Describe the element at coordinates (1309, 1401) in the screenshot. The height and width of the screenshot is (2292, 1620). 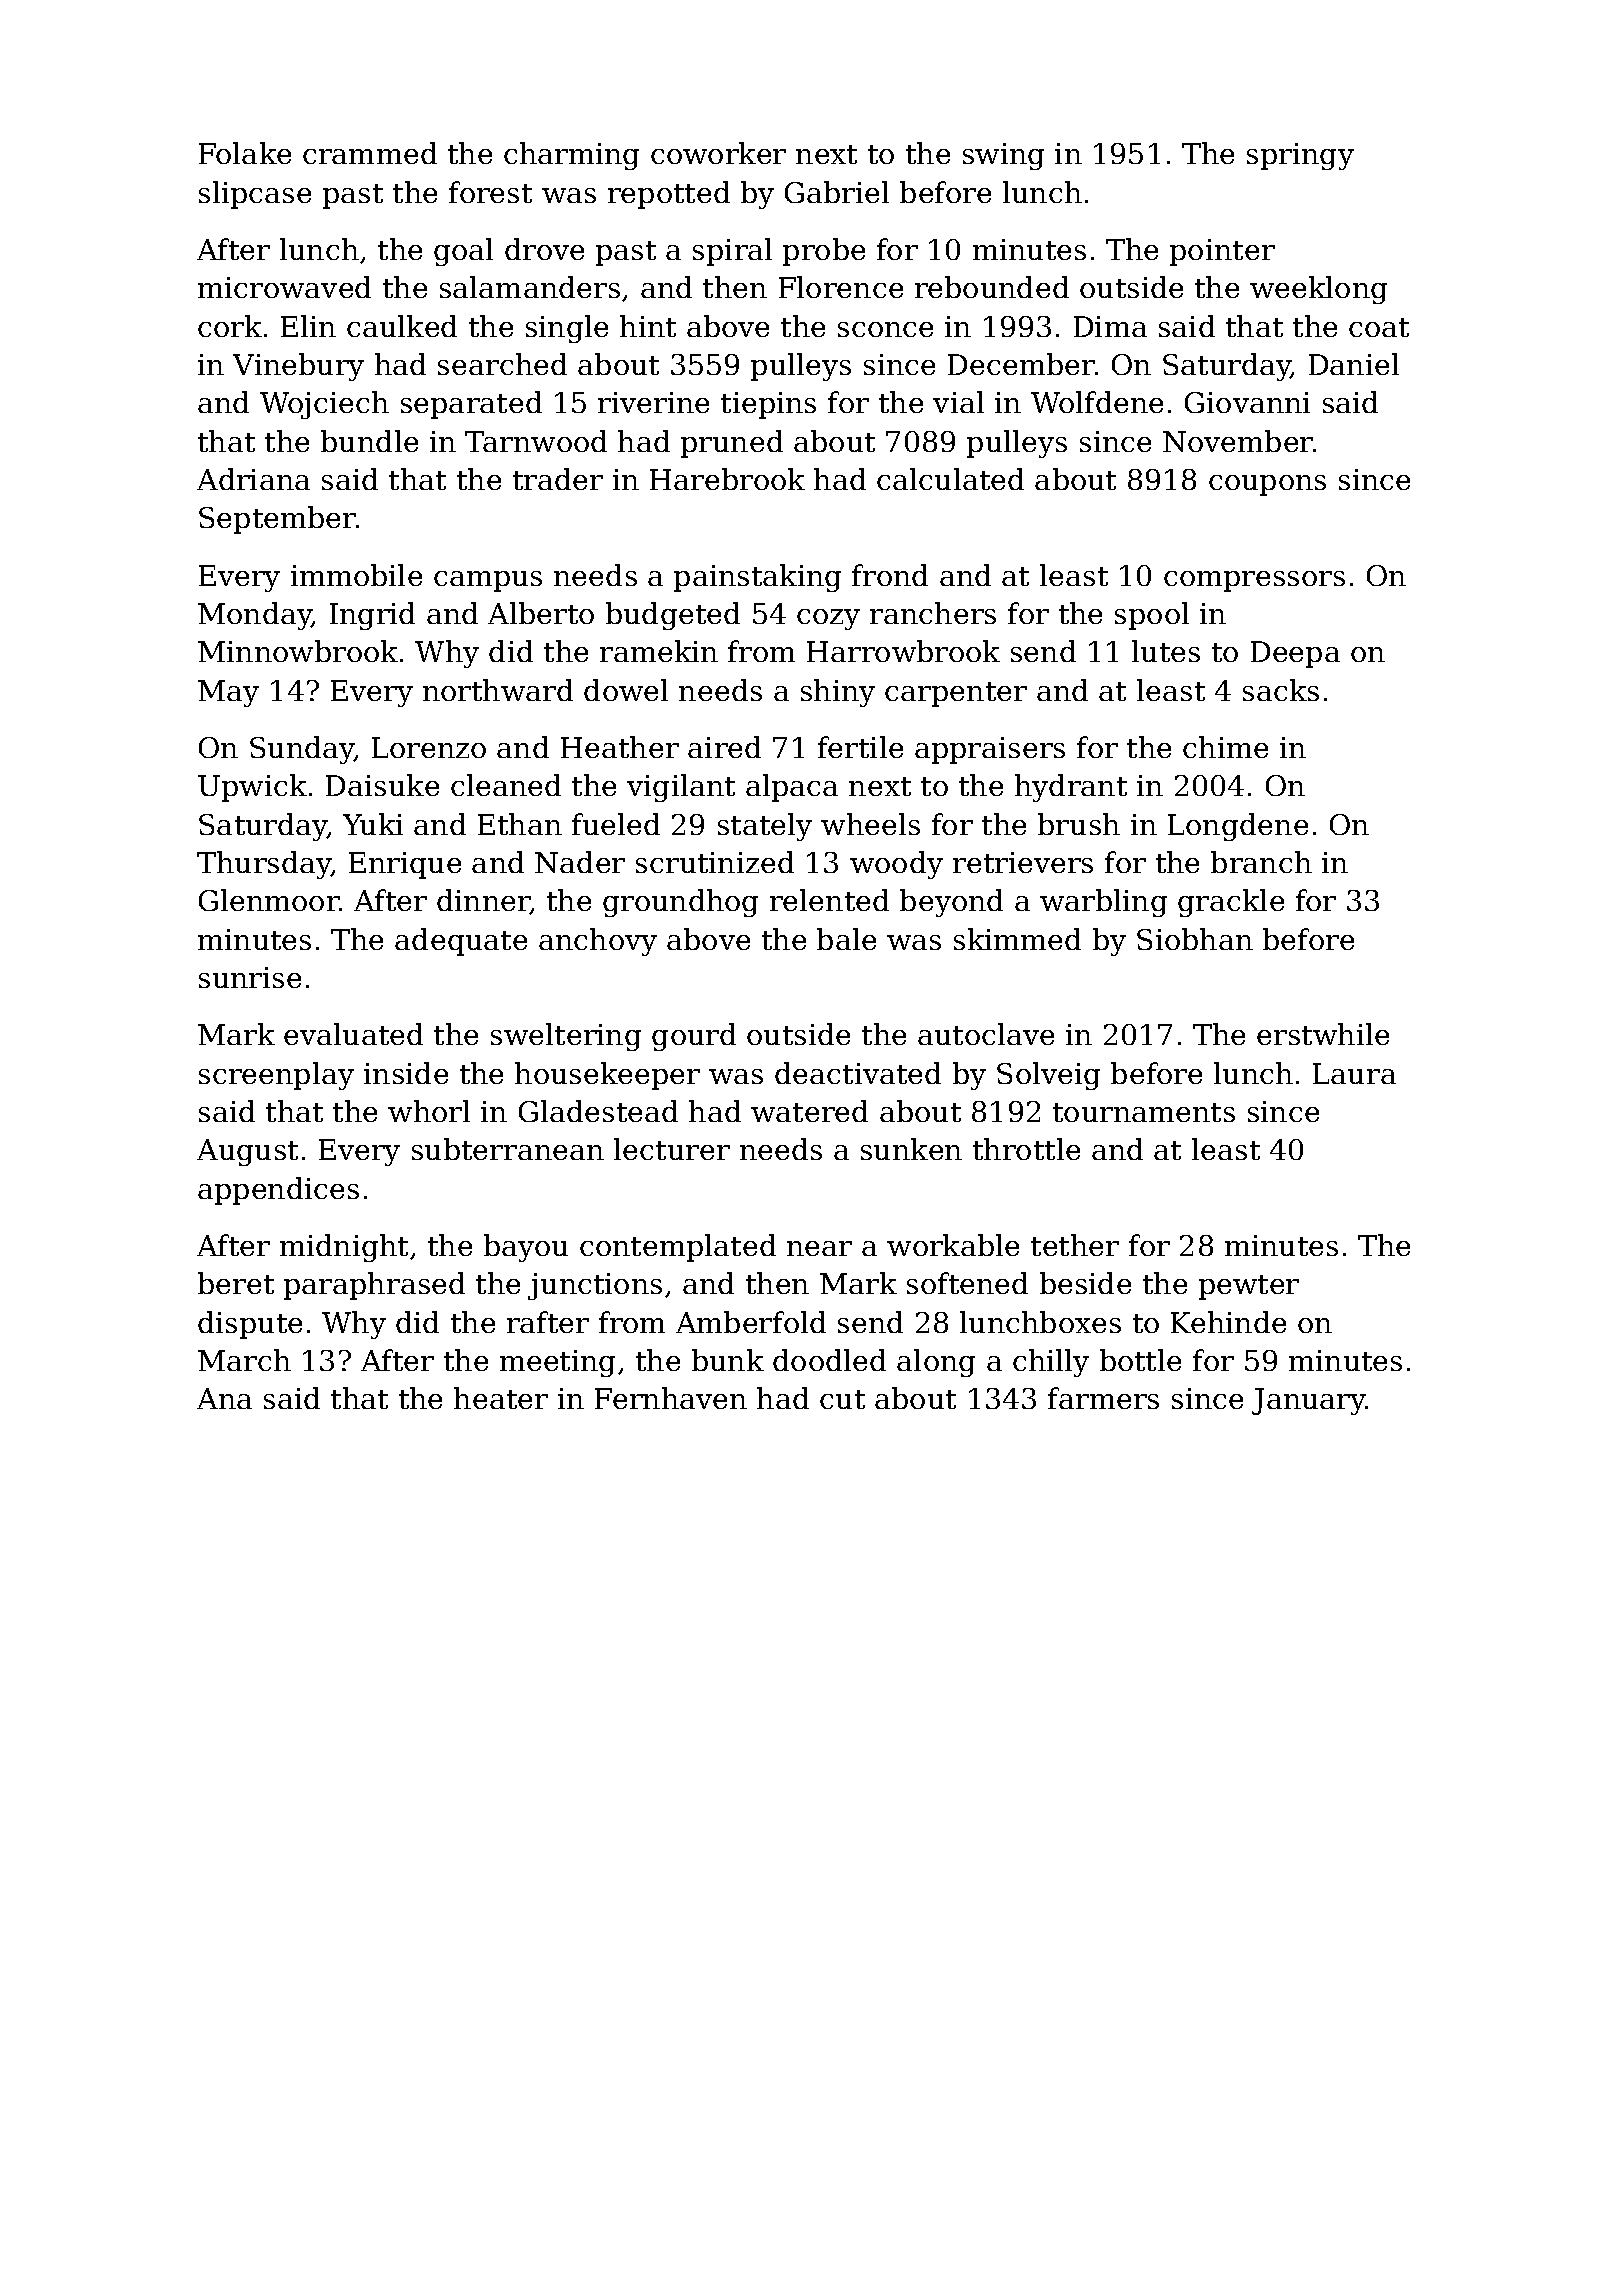
I see `January` at that location.
